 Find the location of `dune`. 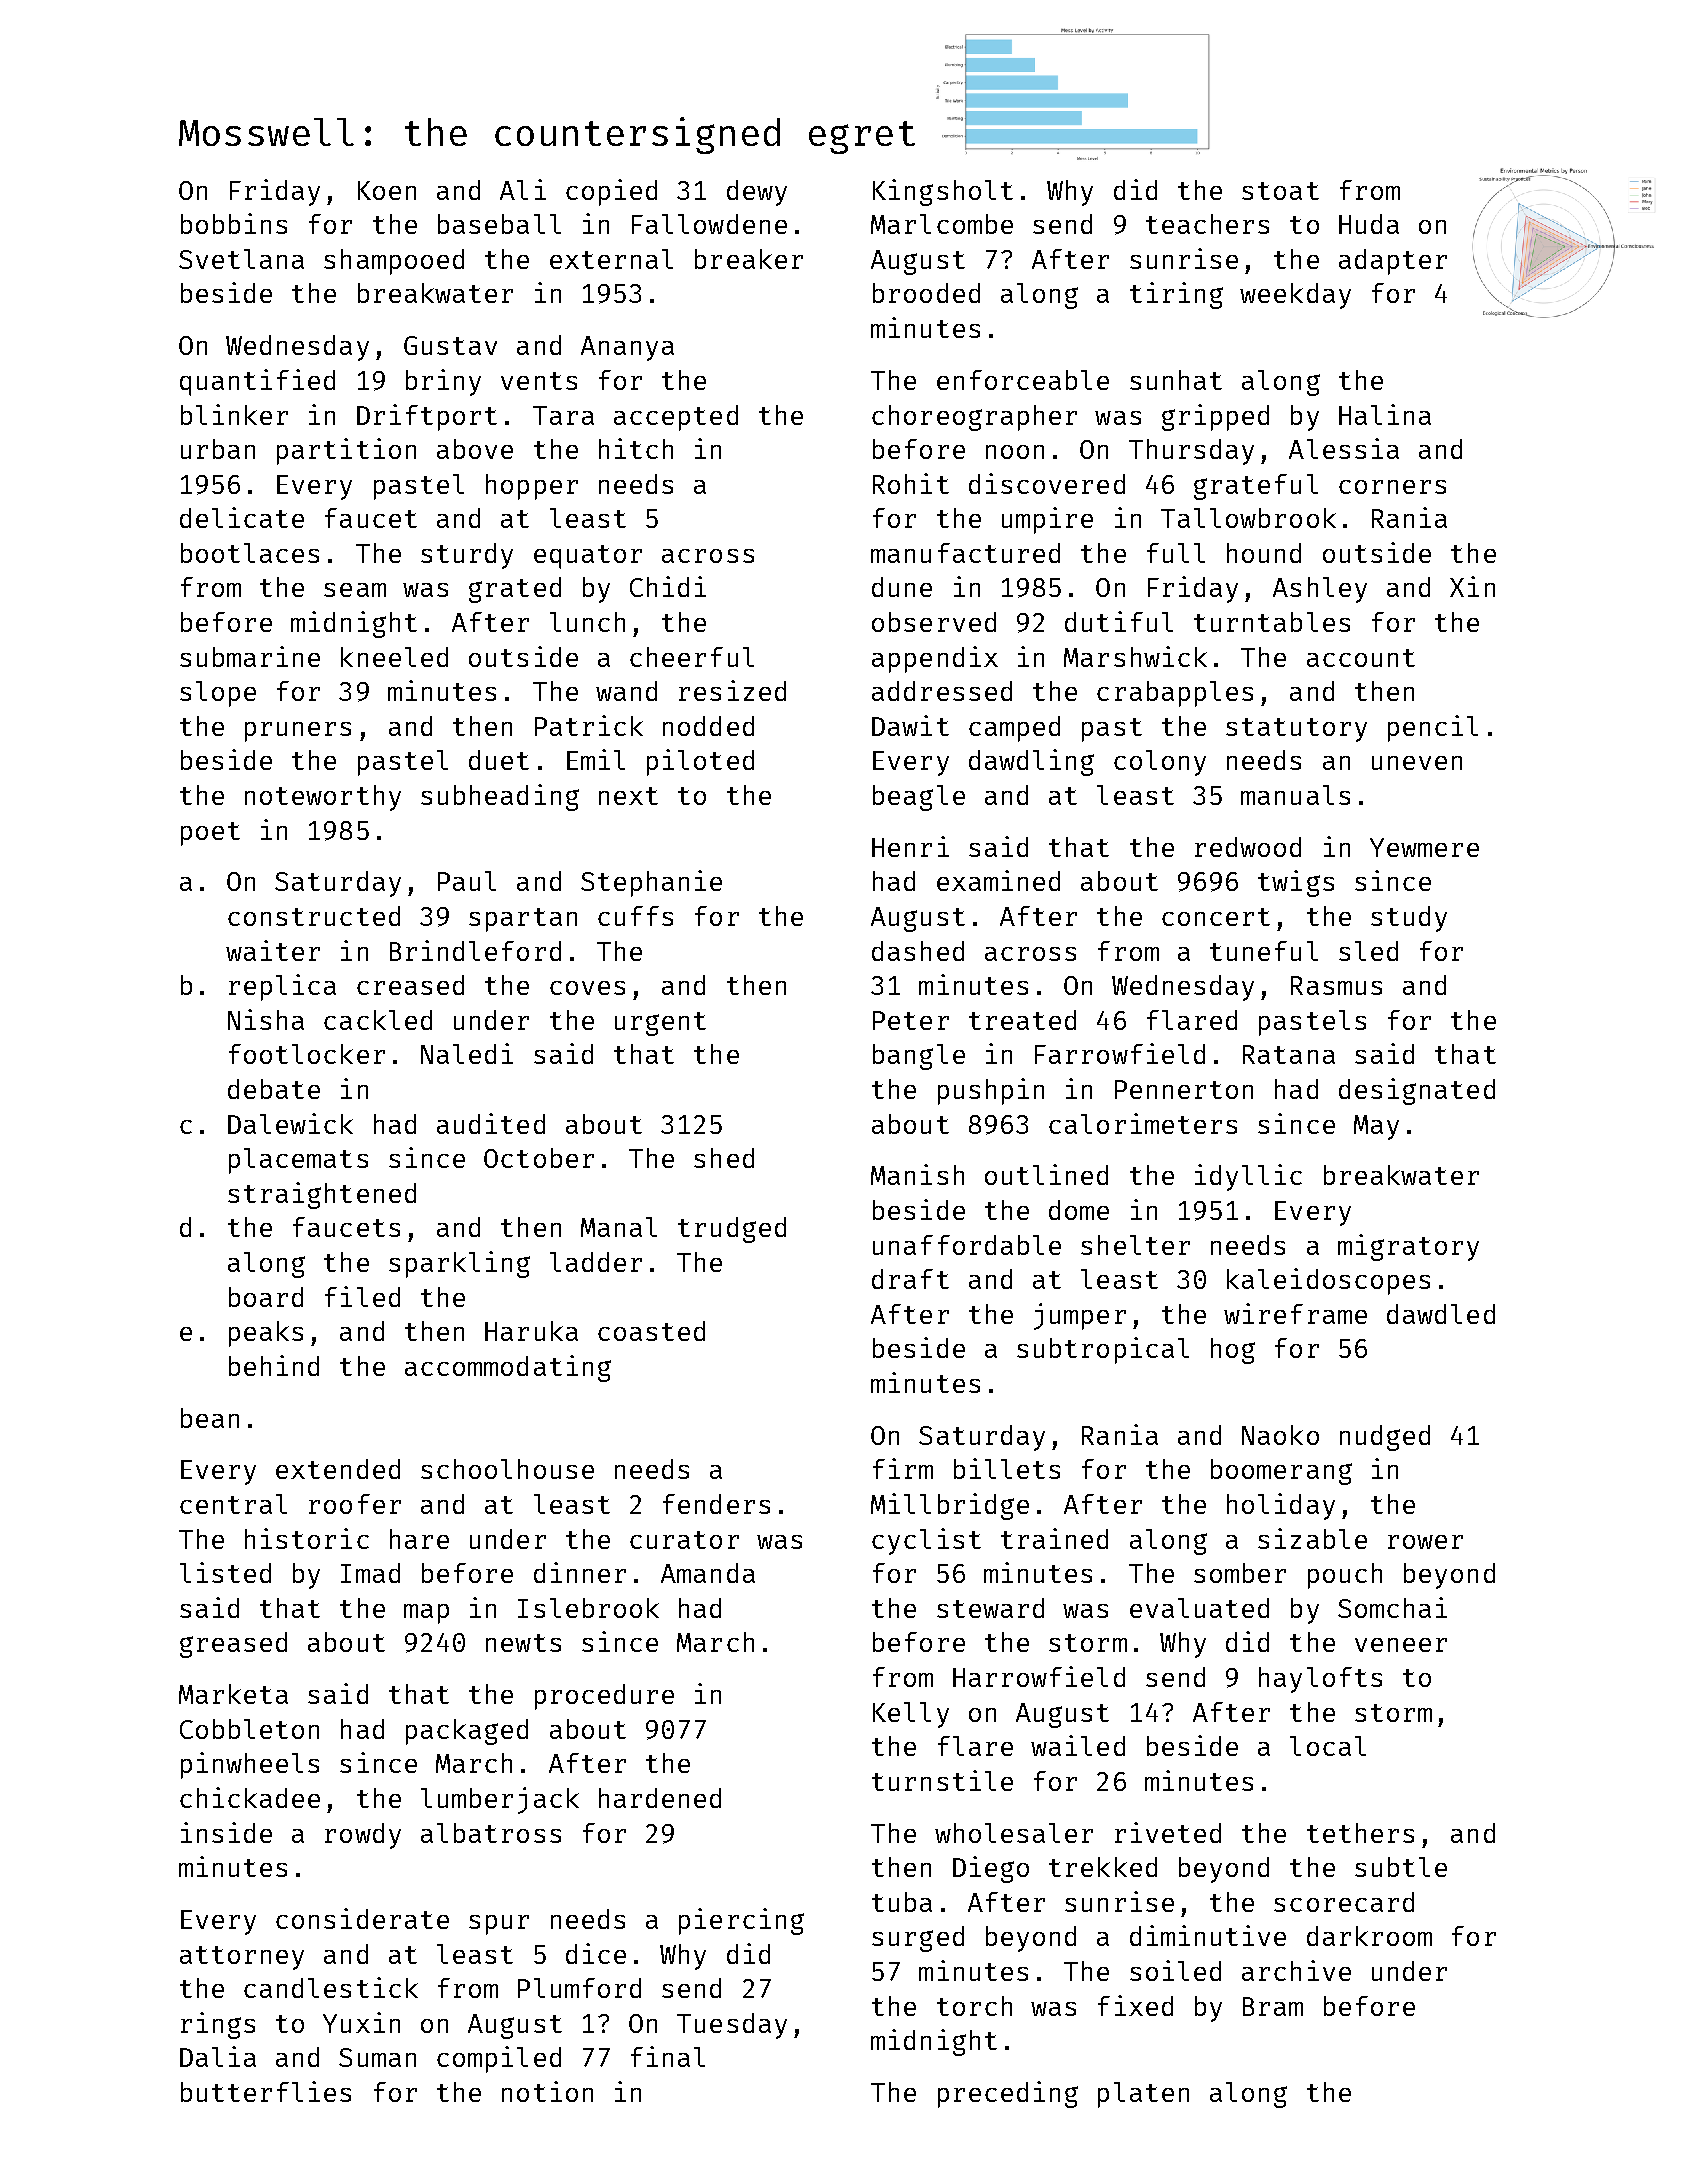

dune is located at coordinates (902, 587).
